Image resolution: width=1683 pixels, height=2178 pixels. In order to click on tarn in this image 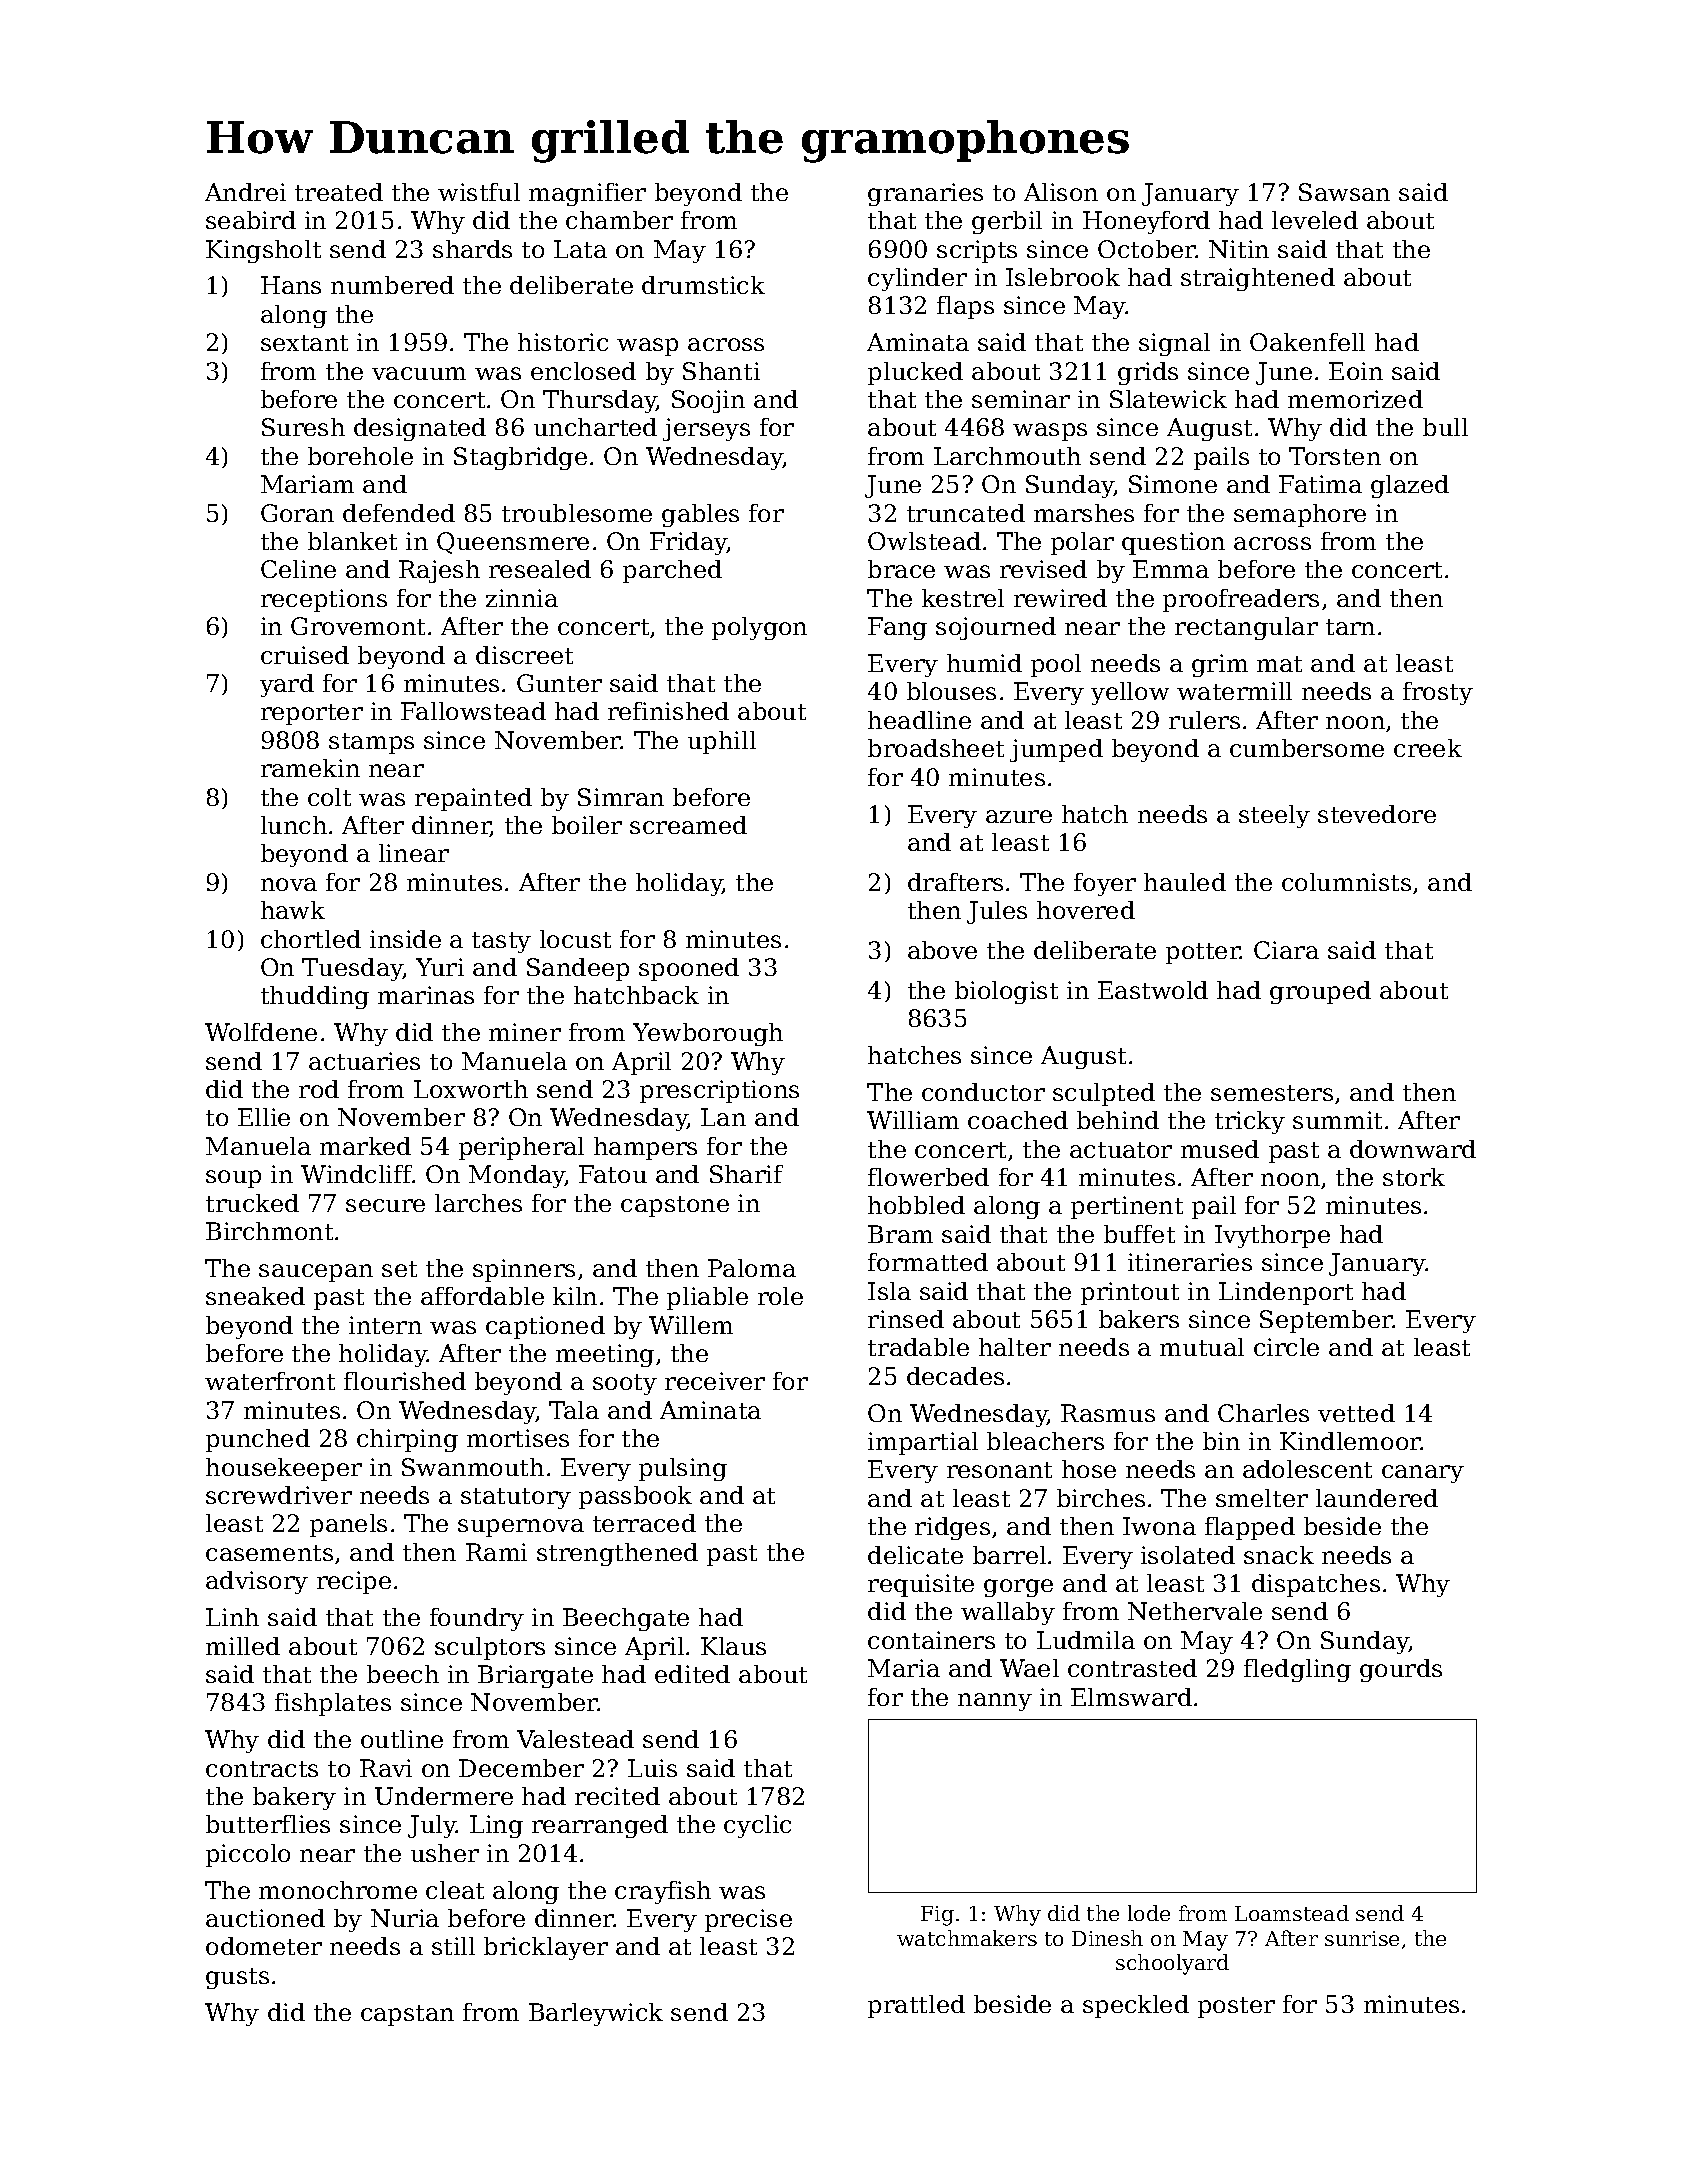, I will do `click(1350, 627)`.
